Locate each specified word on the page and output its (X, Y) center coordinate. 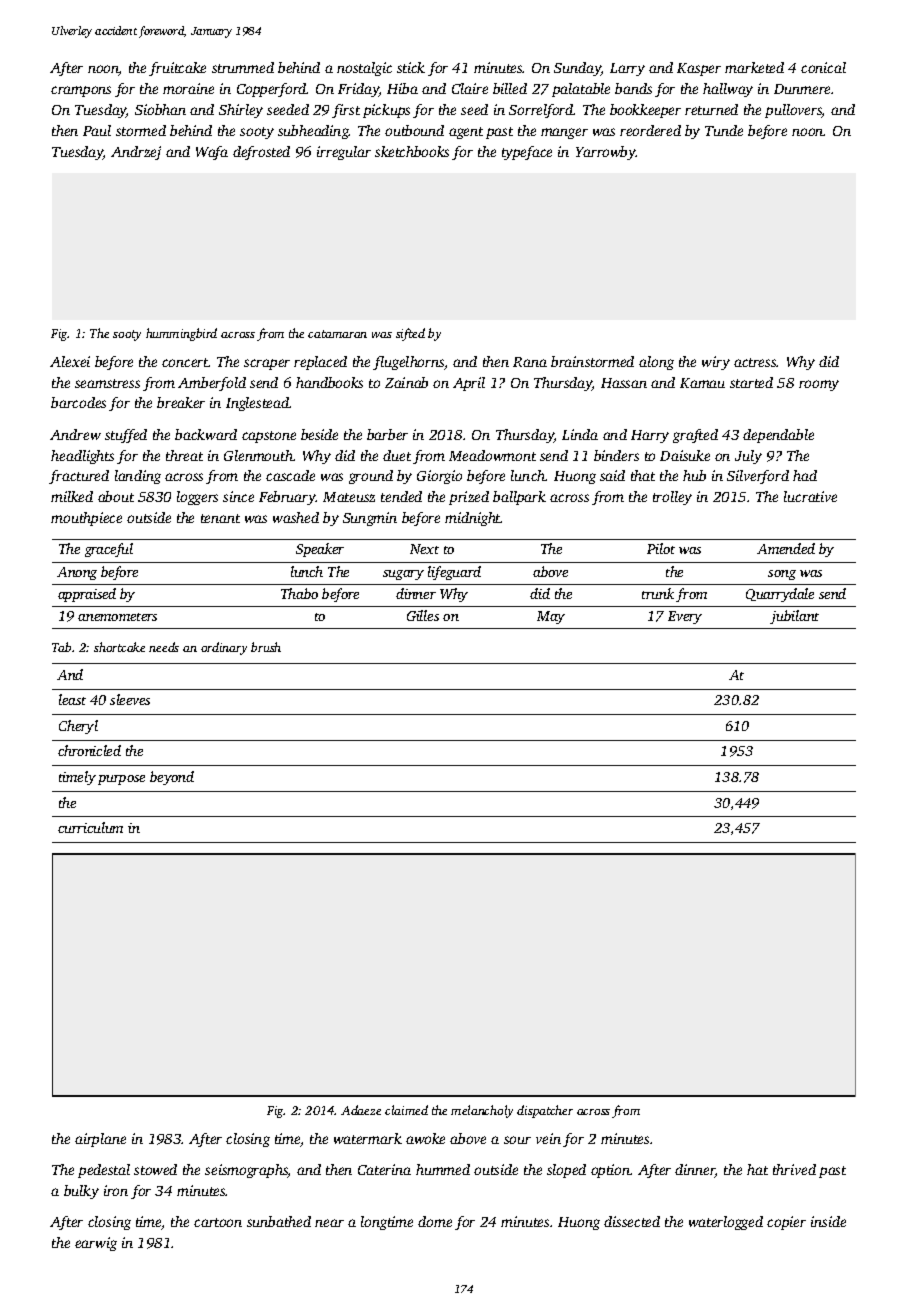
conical (823, 67)
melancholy (482, 1111)
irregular (344, 153)
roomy (819, 385)
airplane (100, 1140)
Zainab (406, 382)
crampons (81, 91)
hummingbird (181, 334)
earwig (96, 1244)
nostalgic (364, 69)
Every (685, 617)
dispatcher (545, 1111)
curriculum (90, 827)
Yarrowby (606, 153)
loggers (197, 498)
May (551, 617)
